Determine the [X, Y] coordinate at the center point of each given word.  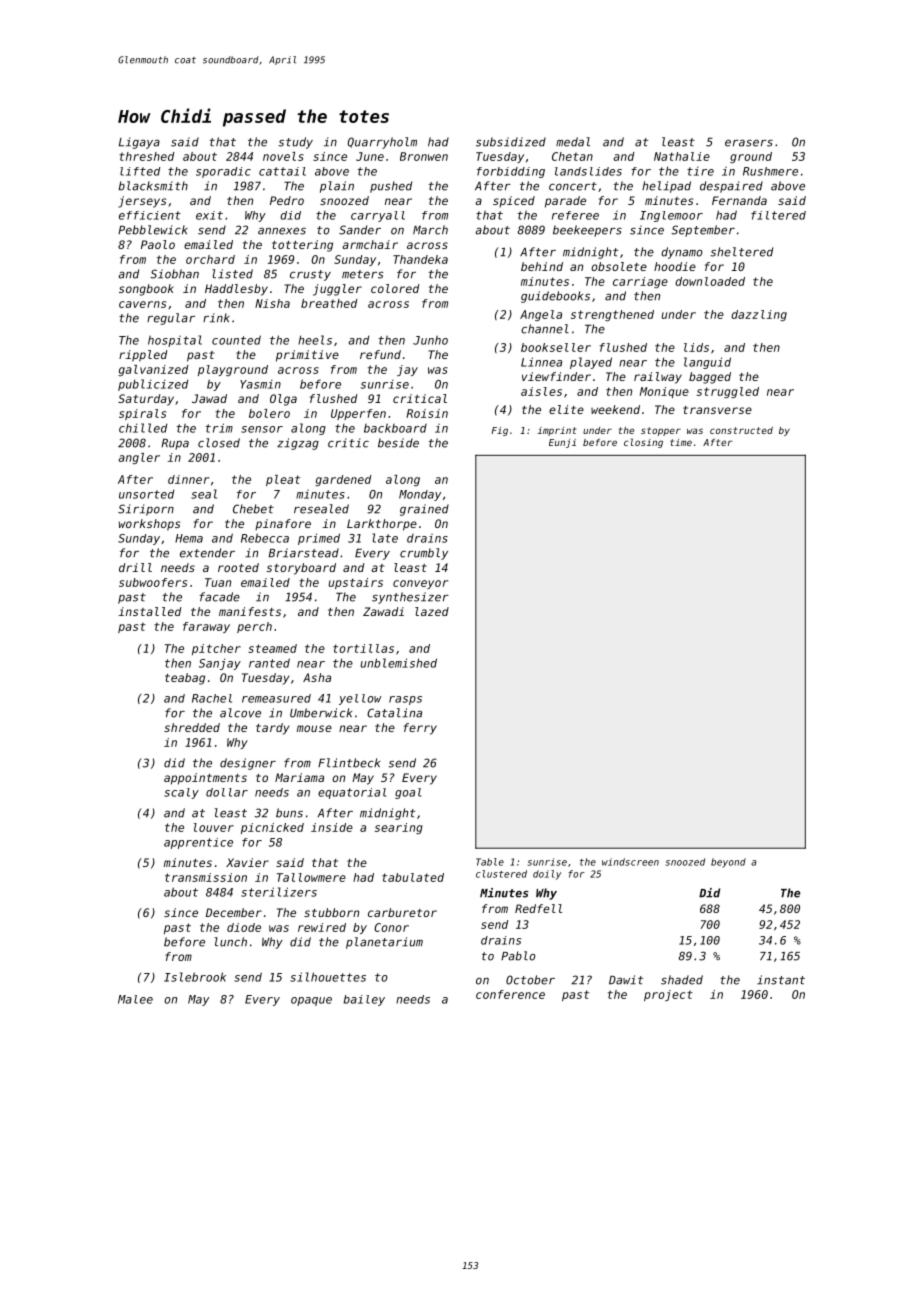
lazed [432, 611]
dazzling [759, 315]
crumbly [424, 554]
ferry [420, 729]
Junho [430, 340]
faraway [206, 627]
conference [510, 994]
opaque [311, 1001]
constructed [741, 430]
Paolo [158, 244]
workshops [149, 525]
